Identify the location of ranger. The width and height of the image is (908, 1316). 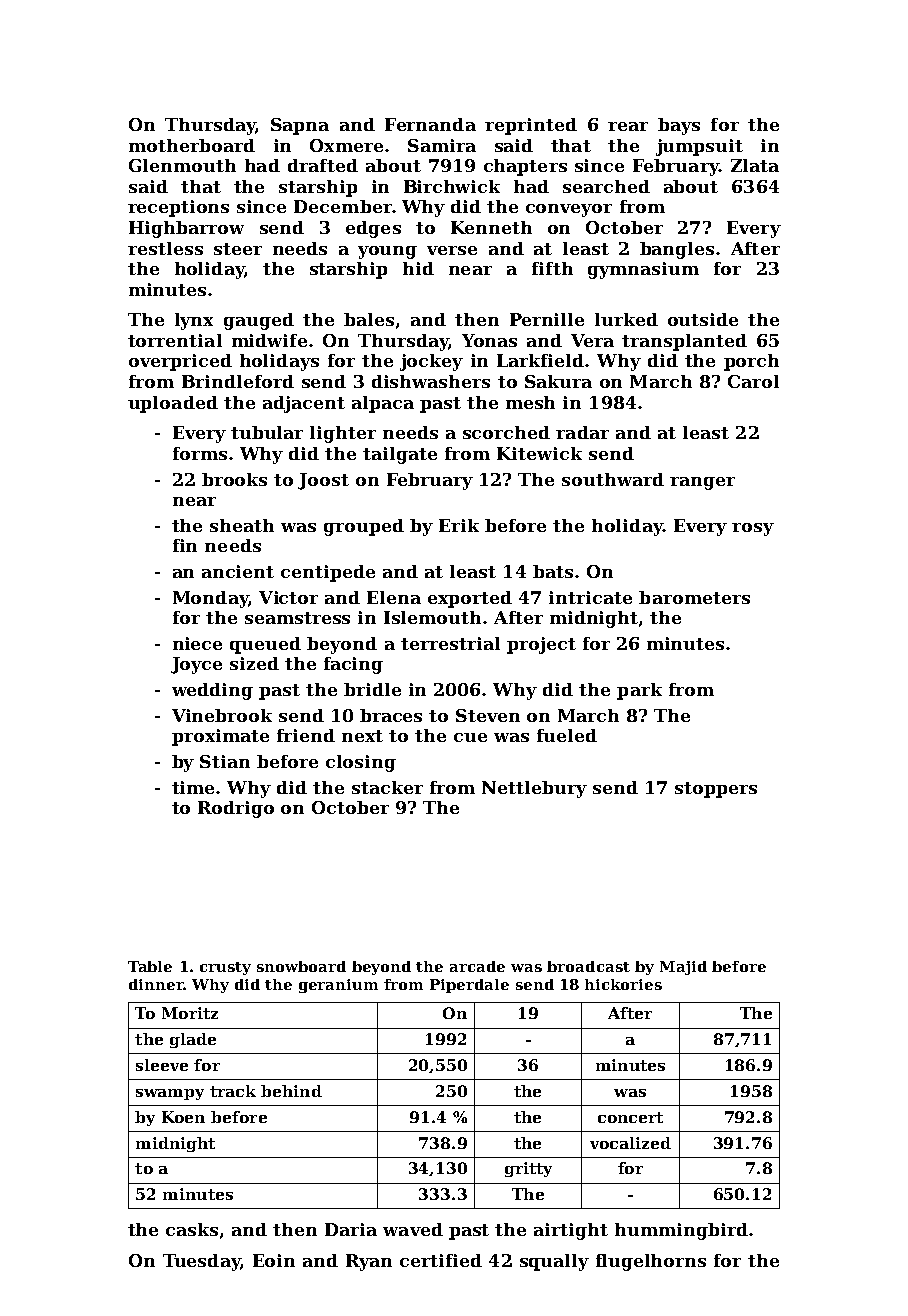
(702, 483).
